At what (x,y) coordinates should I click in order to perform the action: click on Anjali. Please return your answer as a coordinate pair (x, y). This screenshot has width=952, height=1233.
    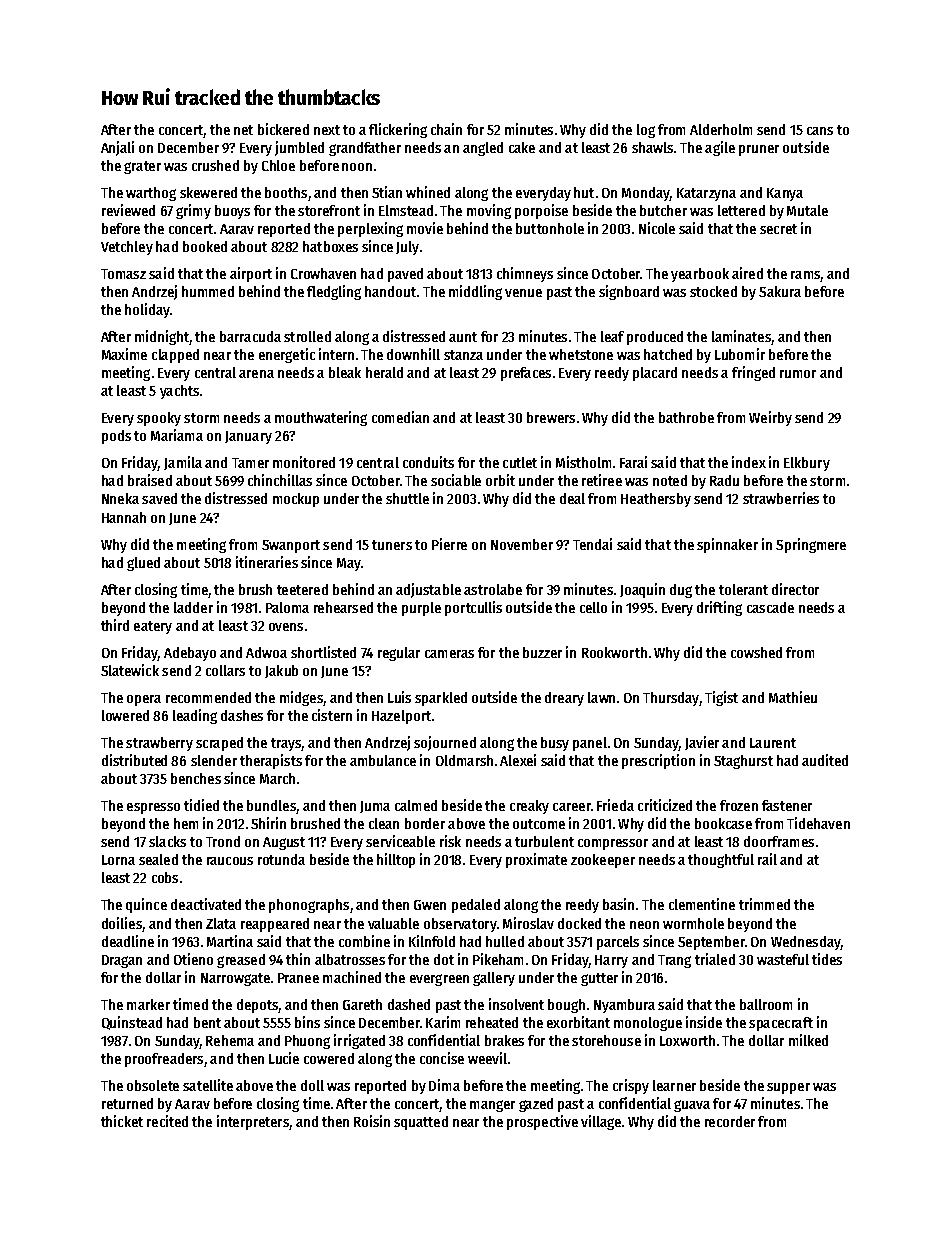
    Looking at the image, I should click on (117, 148).
